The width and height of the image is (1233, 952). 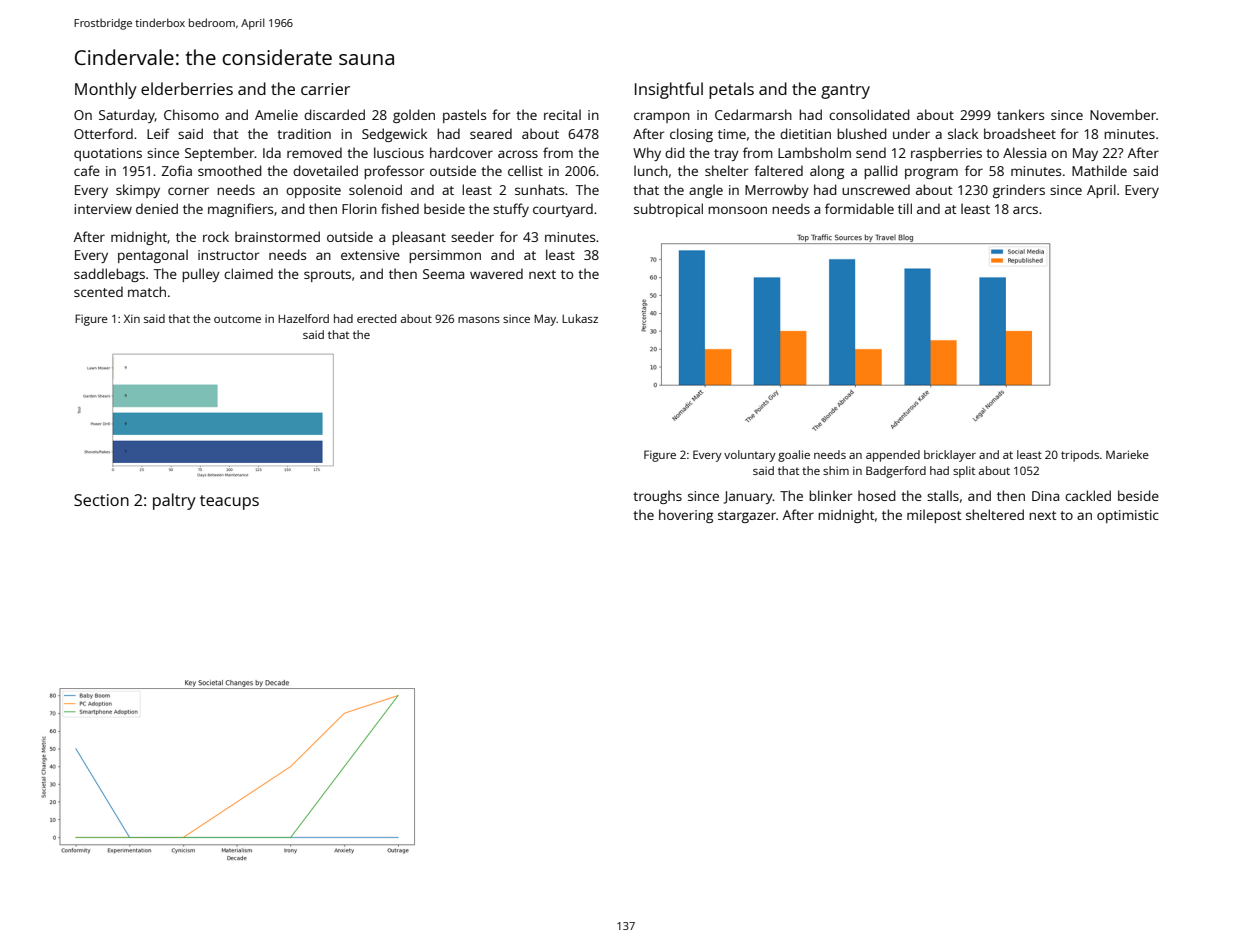 I want to click on quotations, so click(x=108, y=154).
